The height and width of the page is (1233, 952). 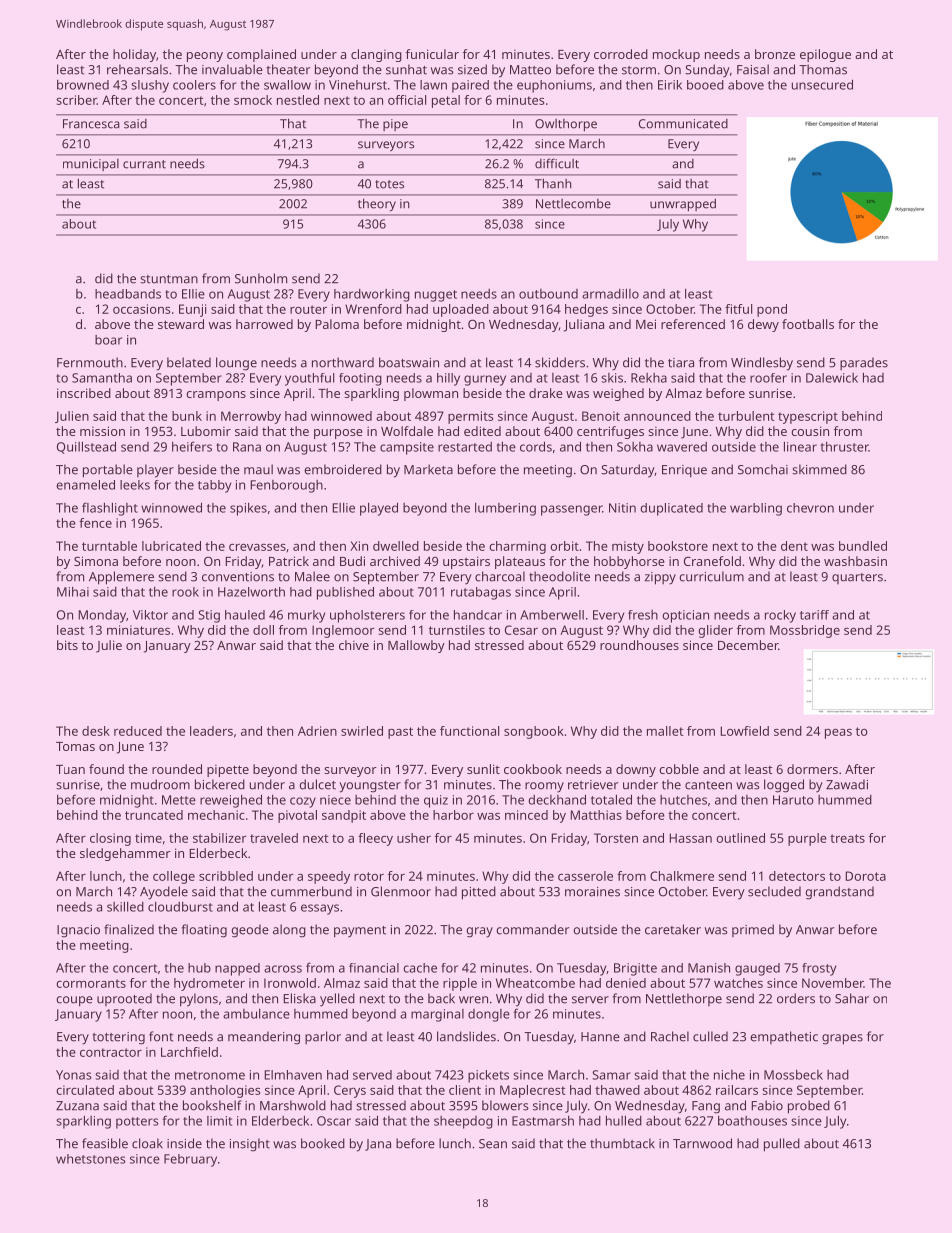 I want to click on funicular, so click(x=432, y=54).
